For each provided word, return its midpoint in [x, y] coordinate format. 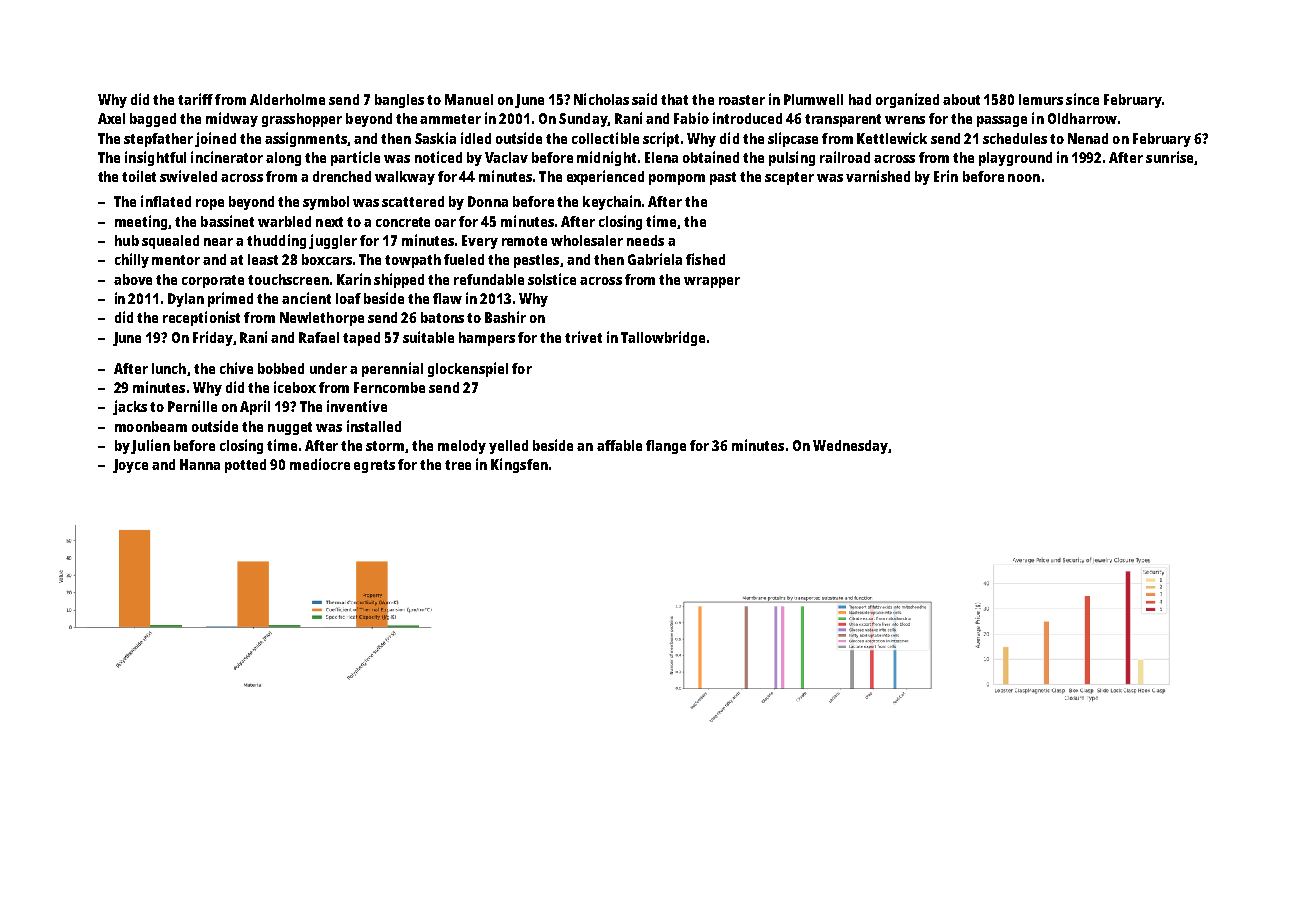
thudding [276, 241]
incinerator [227, 157]
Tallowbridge [663, 338]
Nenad [1088, 138]
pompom [677, 179]
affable [619, 445]
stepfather [158, 140]
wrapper [712, 282]
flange [666, 447]
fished [705, 259]
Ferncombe [389, 387]
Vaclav [506, 157]
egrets [374, 466]
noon [1024, 178]
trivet [583, 337]
